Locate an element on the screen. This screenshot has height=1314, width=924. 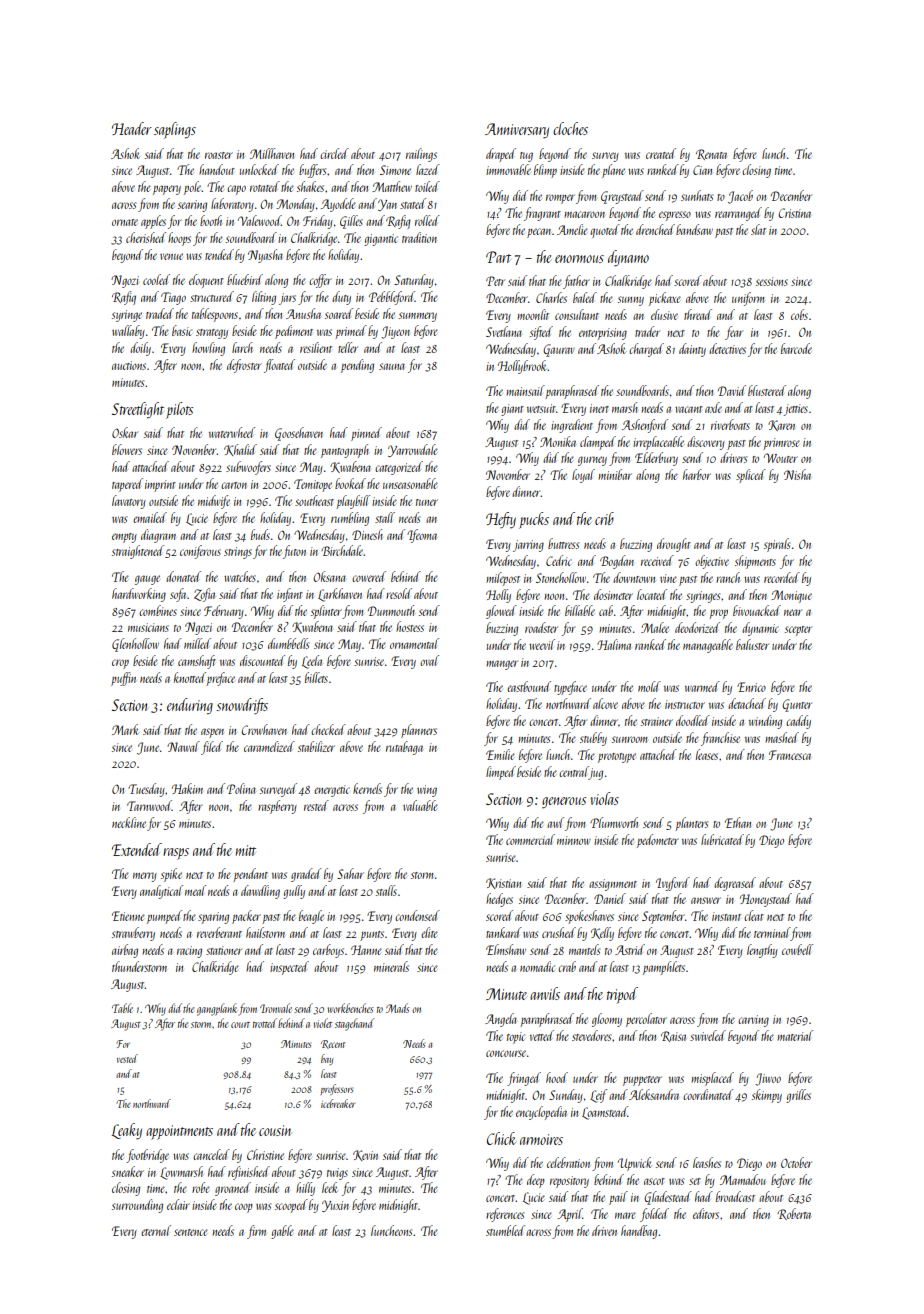
carving is located at coordinates (753, 1021).
